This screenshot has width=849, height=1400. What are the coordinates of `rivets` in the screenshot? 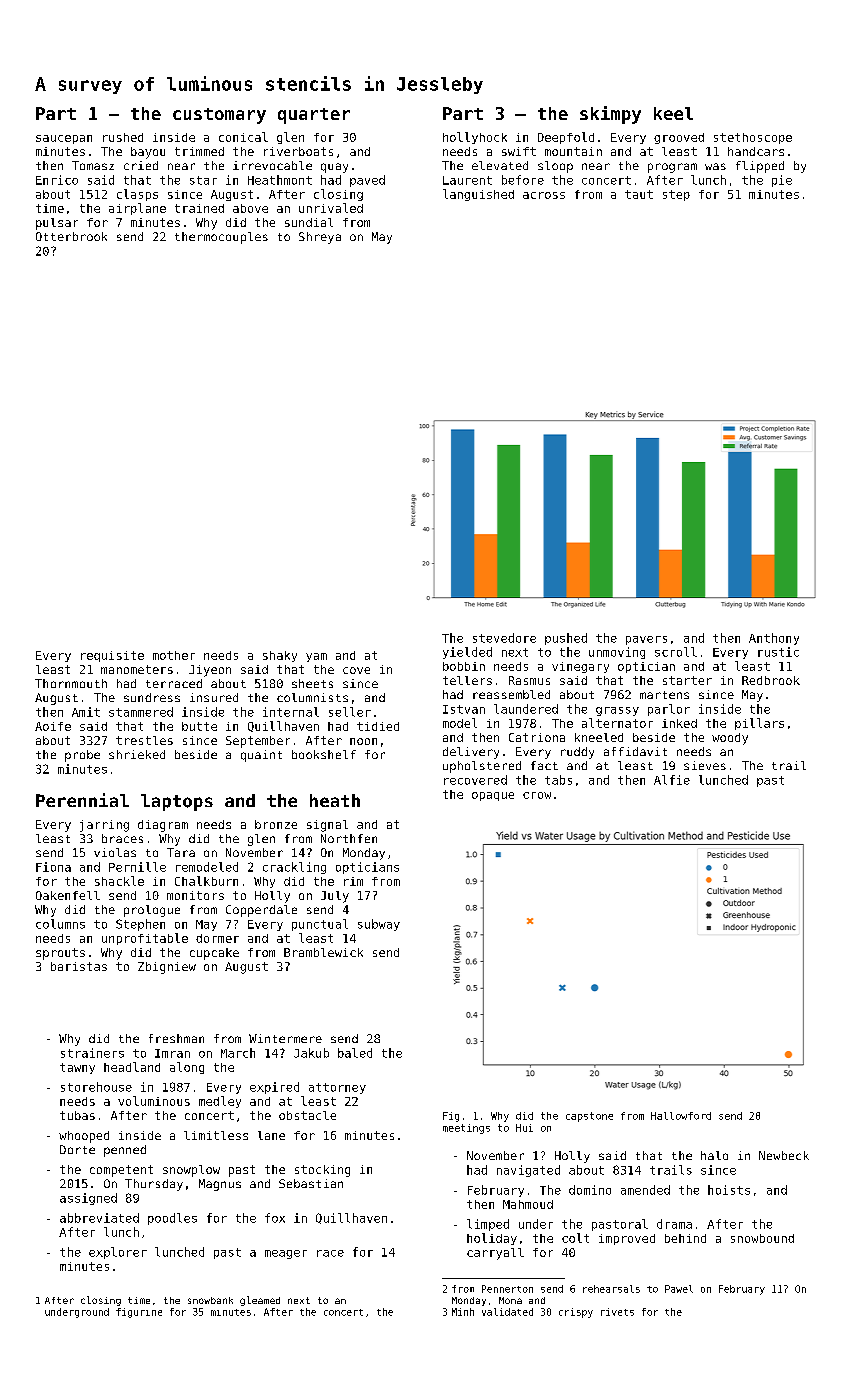 It's located at (617, 1312).
